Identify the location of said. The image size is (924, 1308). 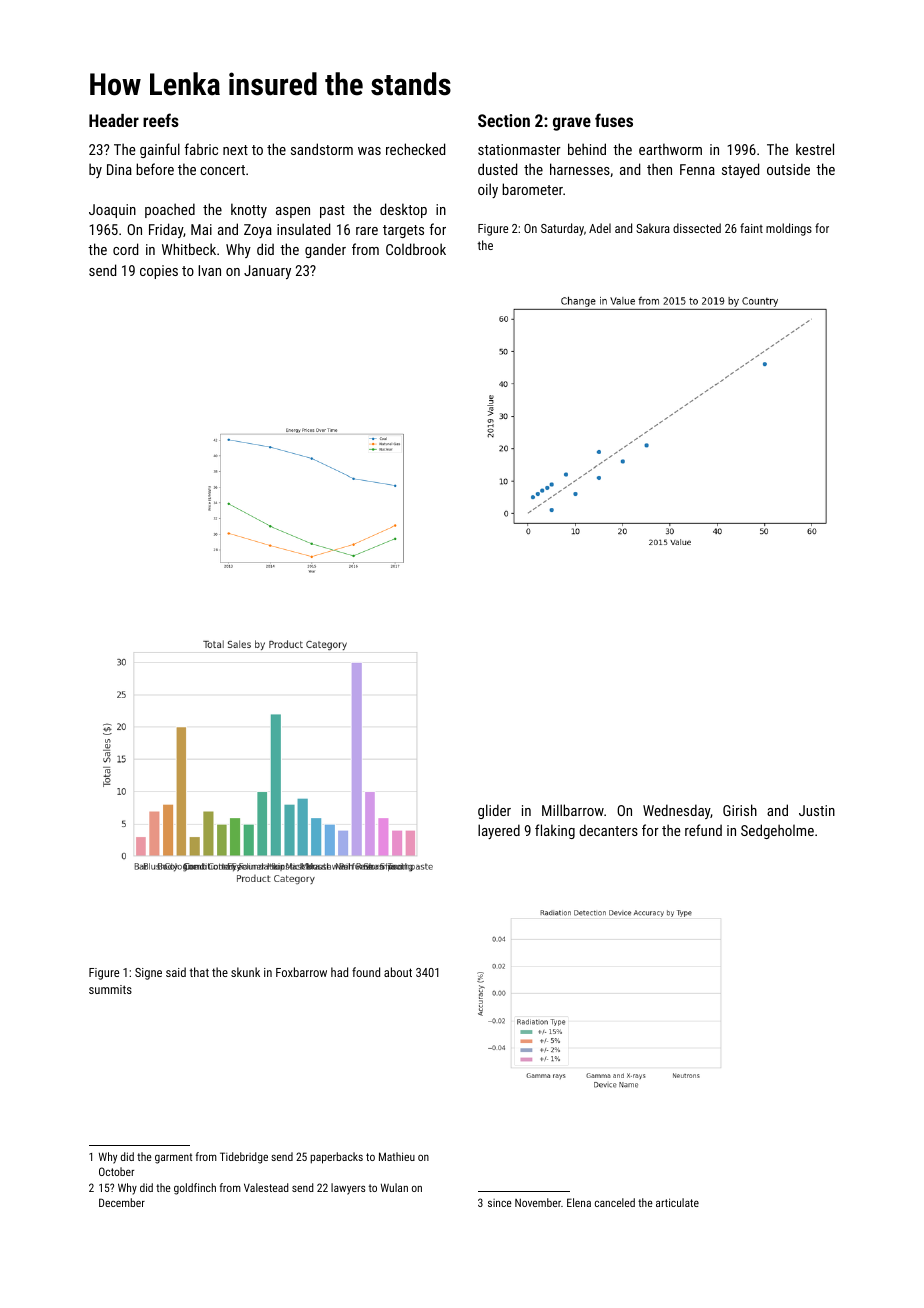
(176, 972).
